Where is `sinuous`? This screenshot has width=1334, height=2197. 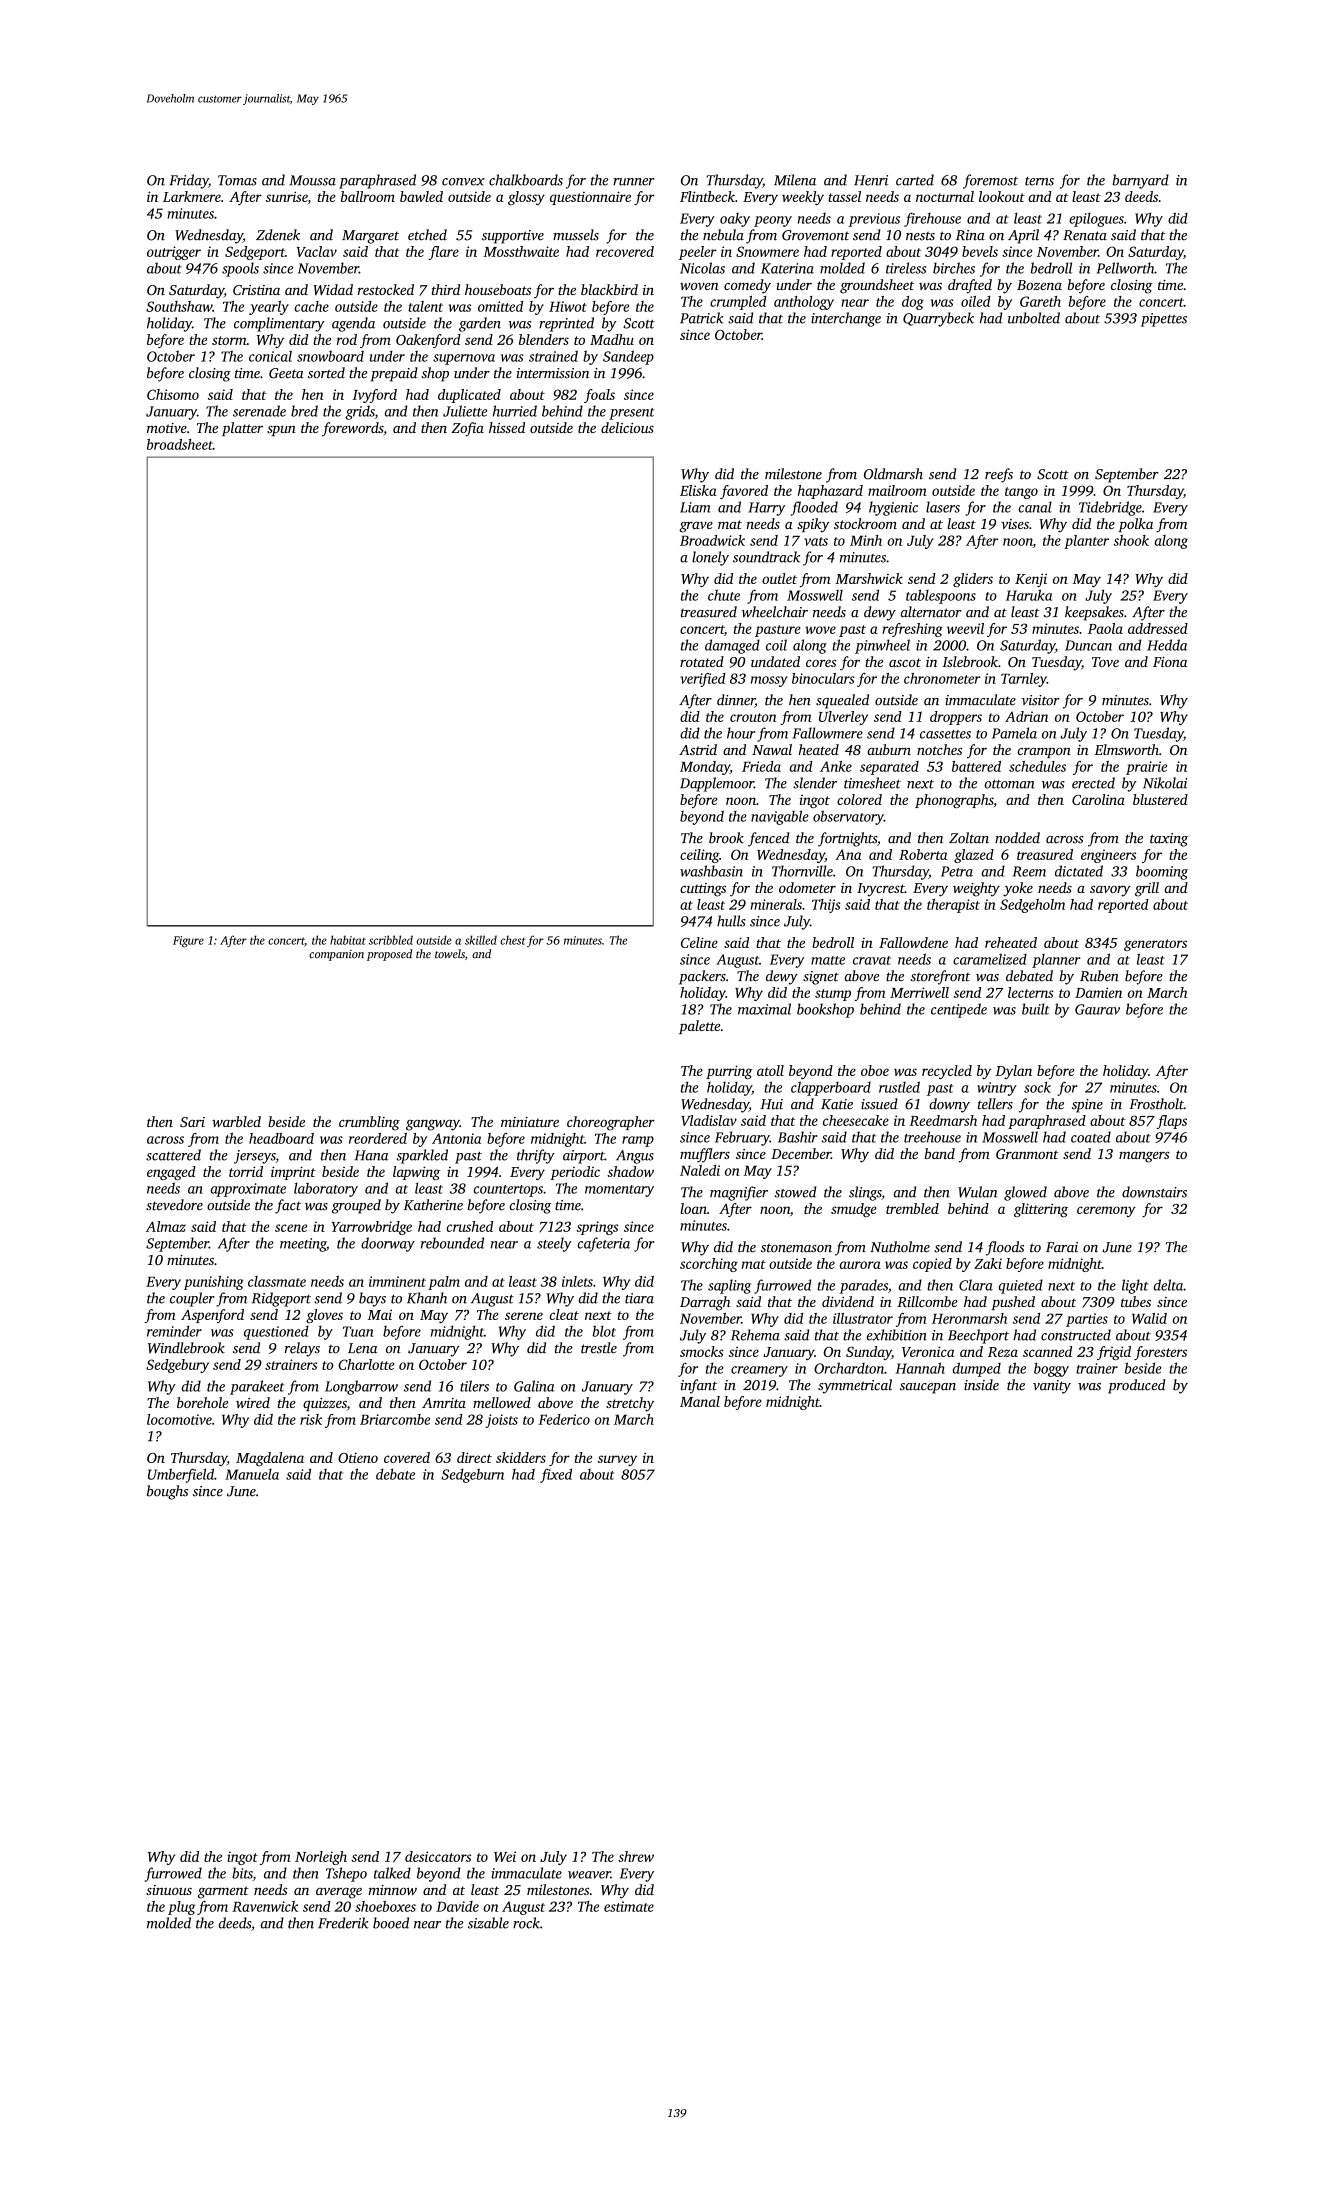
sinuous is located at coordinates (169, 1890).
